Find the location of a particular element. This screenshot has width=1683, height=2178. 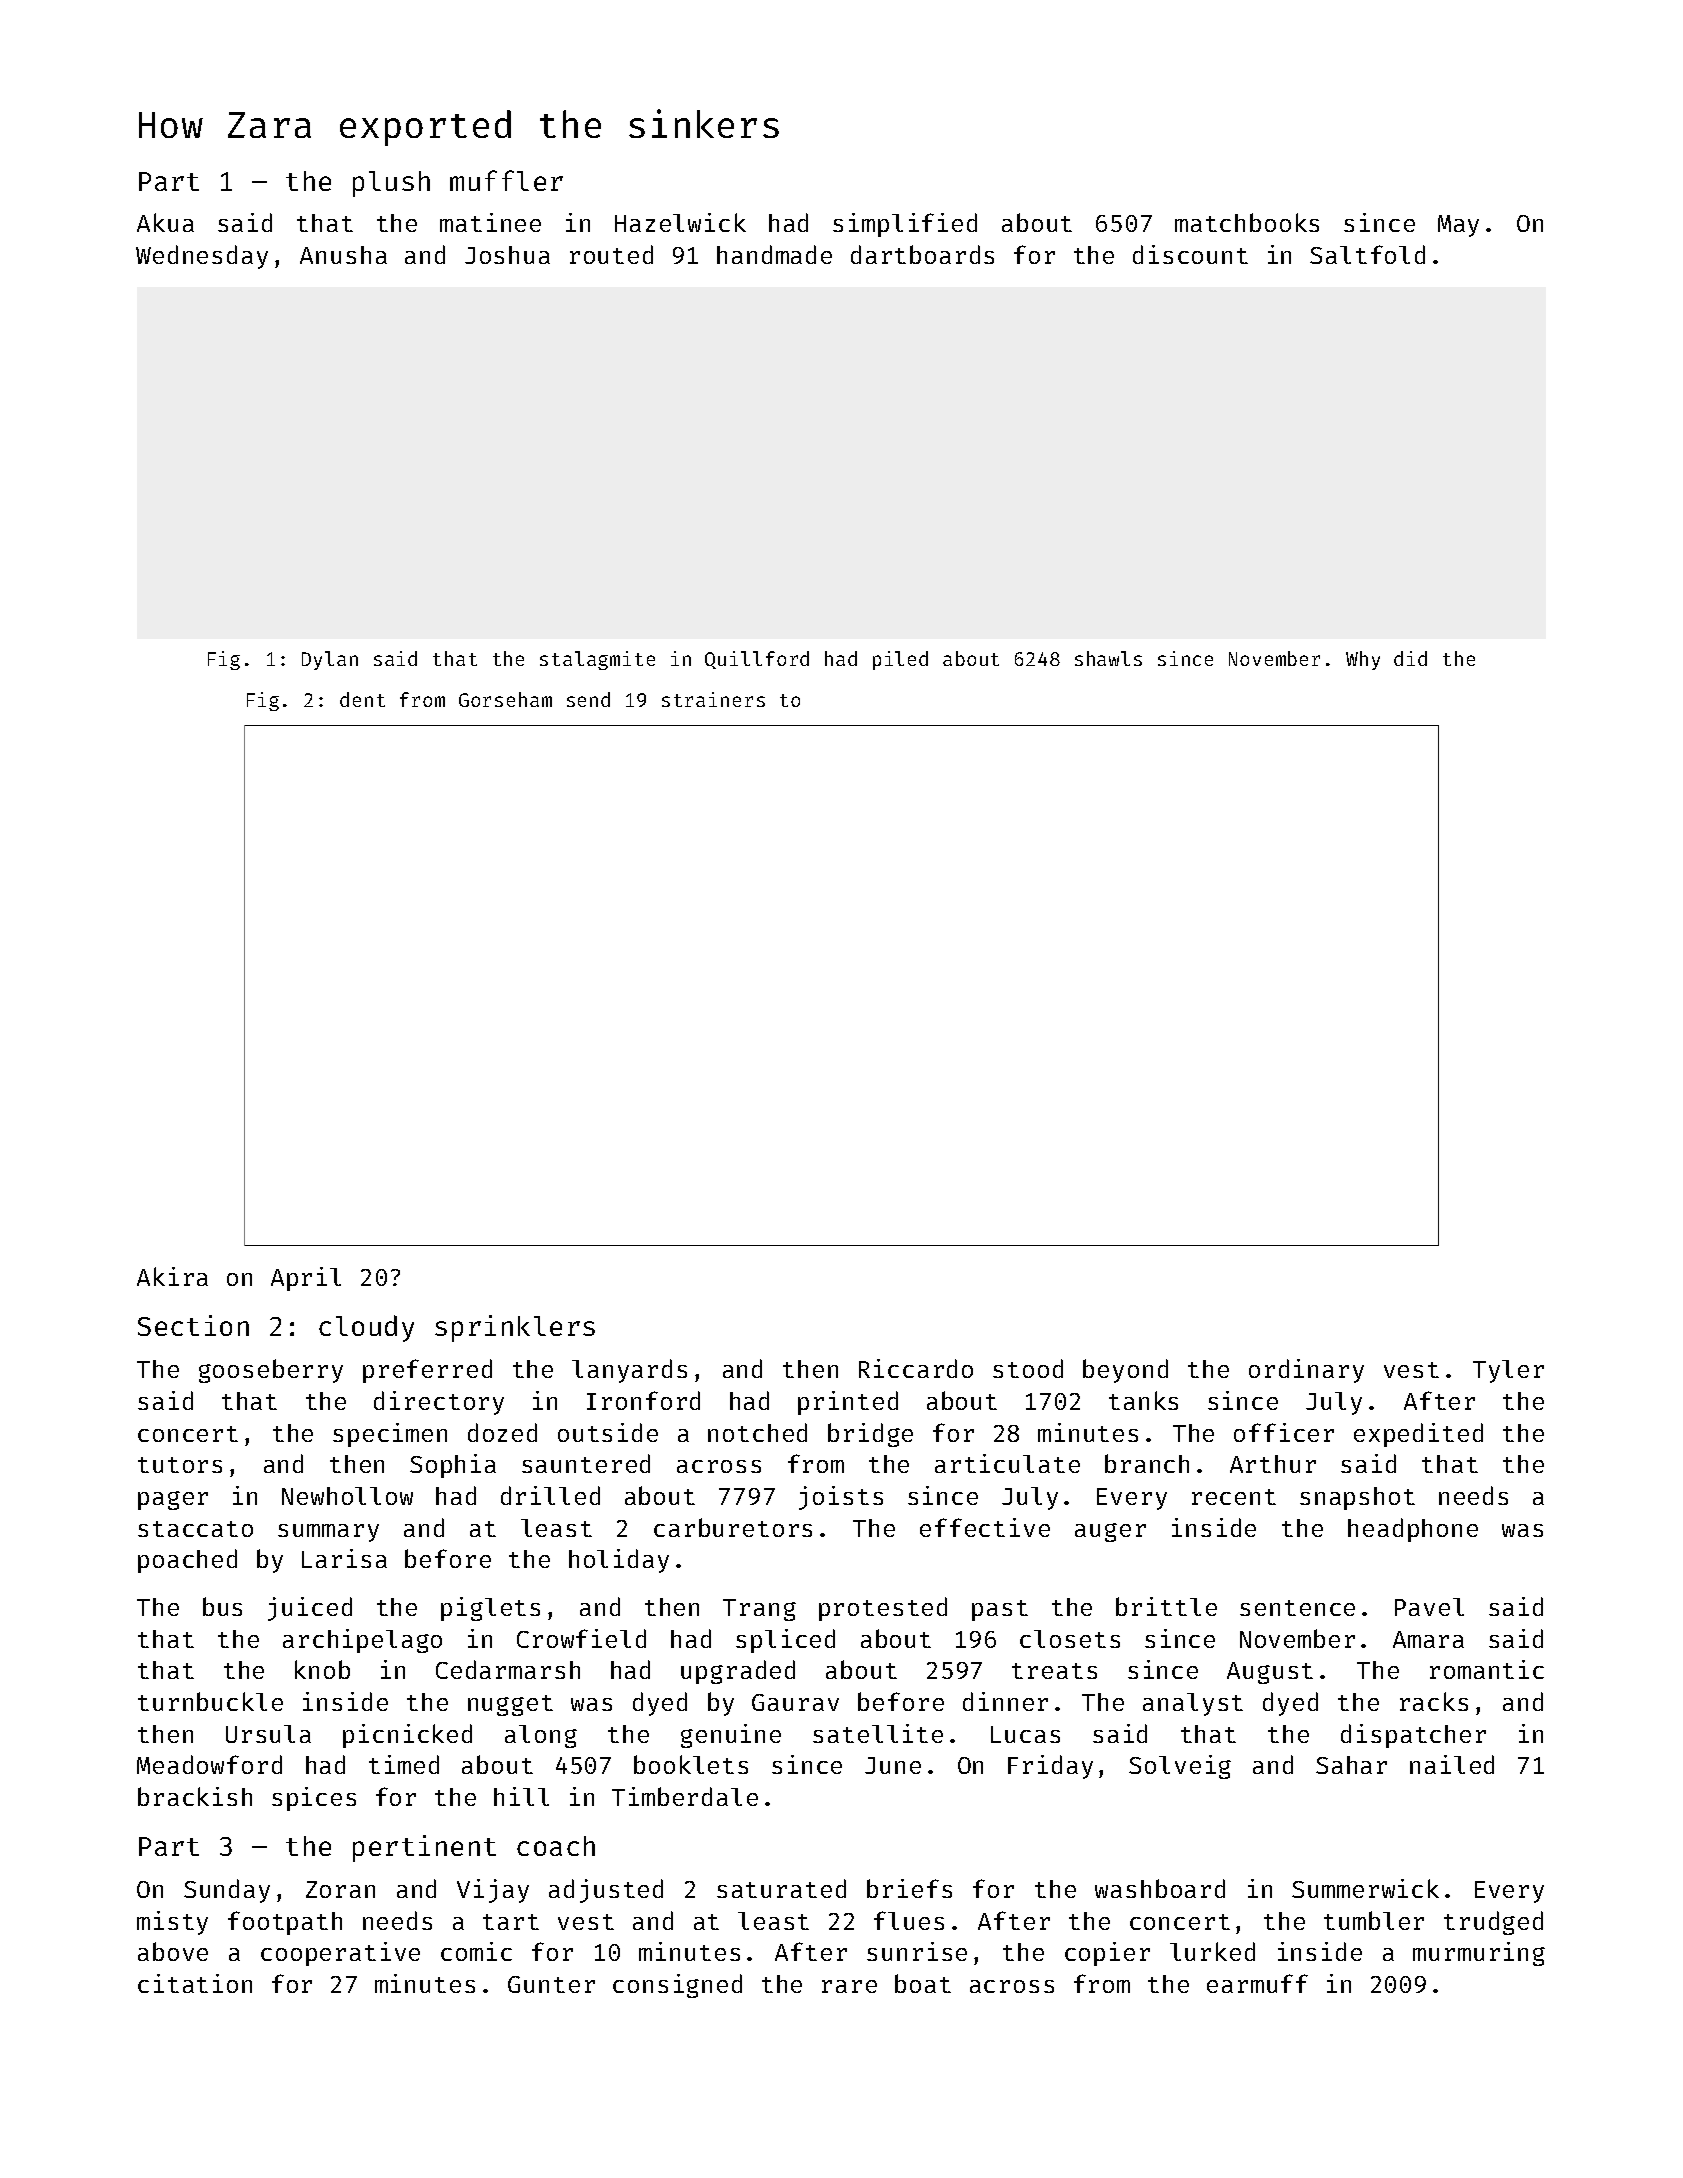

trudged is located at coordinates (1493, 1923).
